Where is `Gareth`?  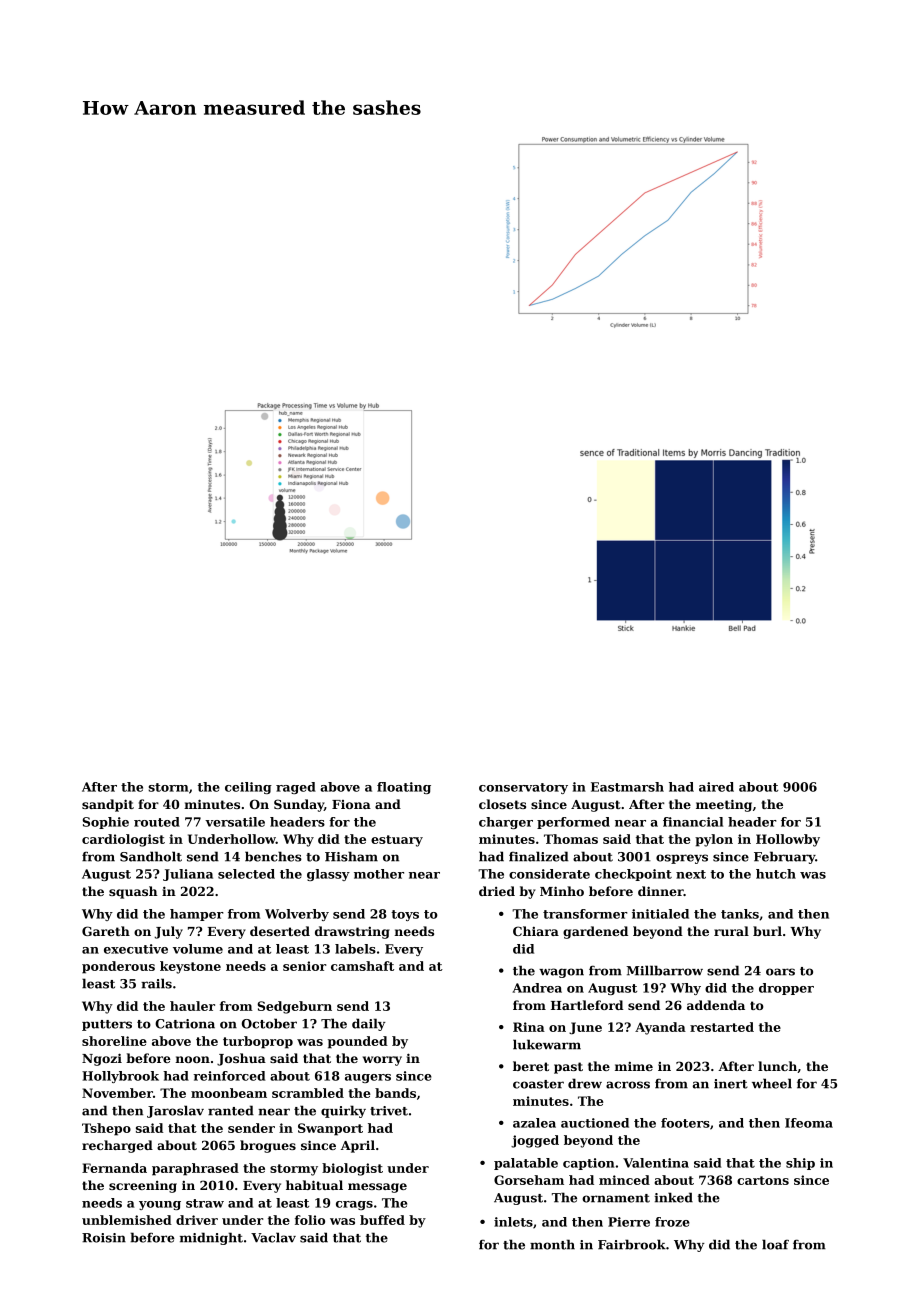 Gareth is located at coordinates (106, 931).
